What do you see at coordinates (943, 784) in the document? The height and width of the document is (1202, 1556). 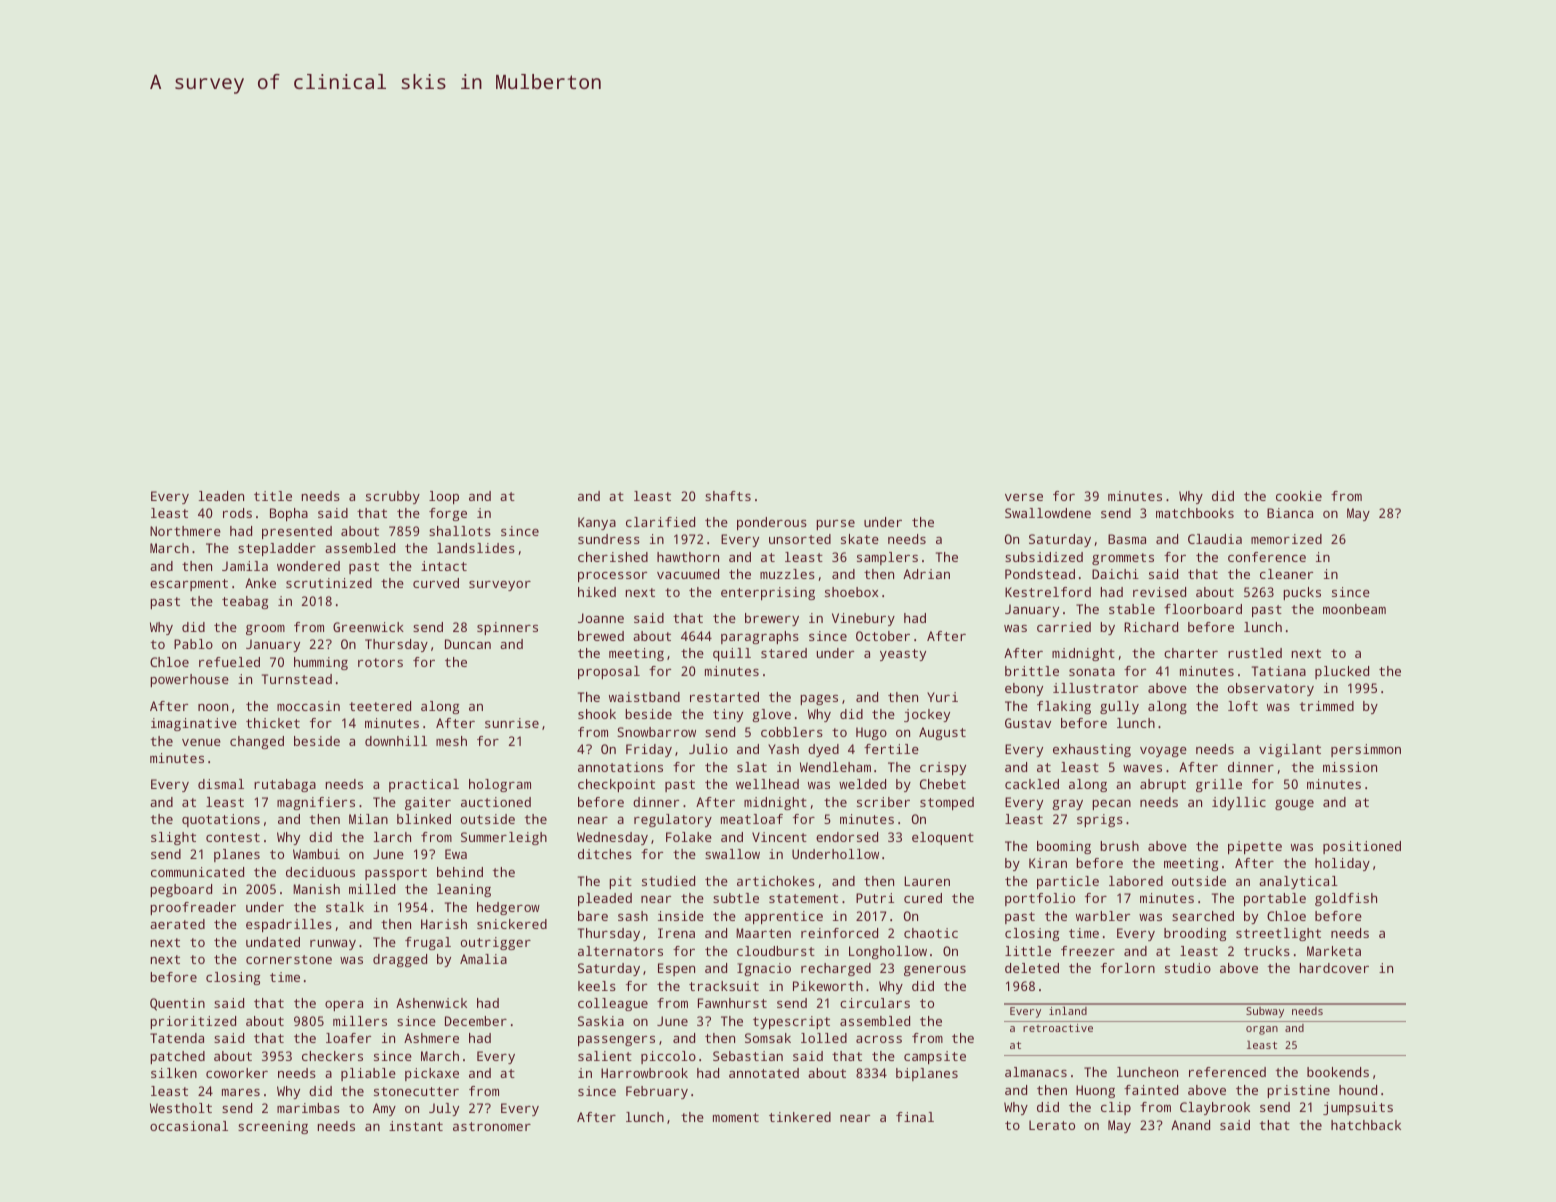 I see `Chebet` at bounding box center [943, 784].
